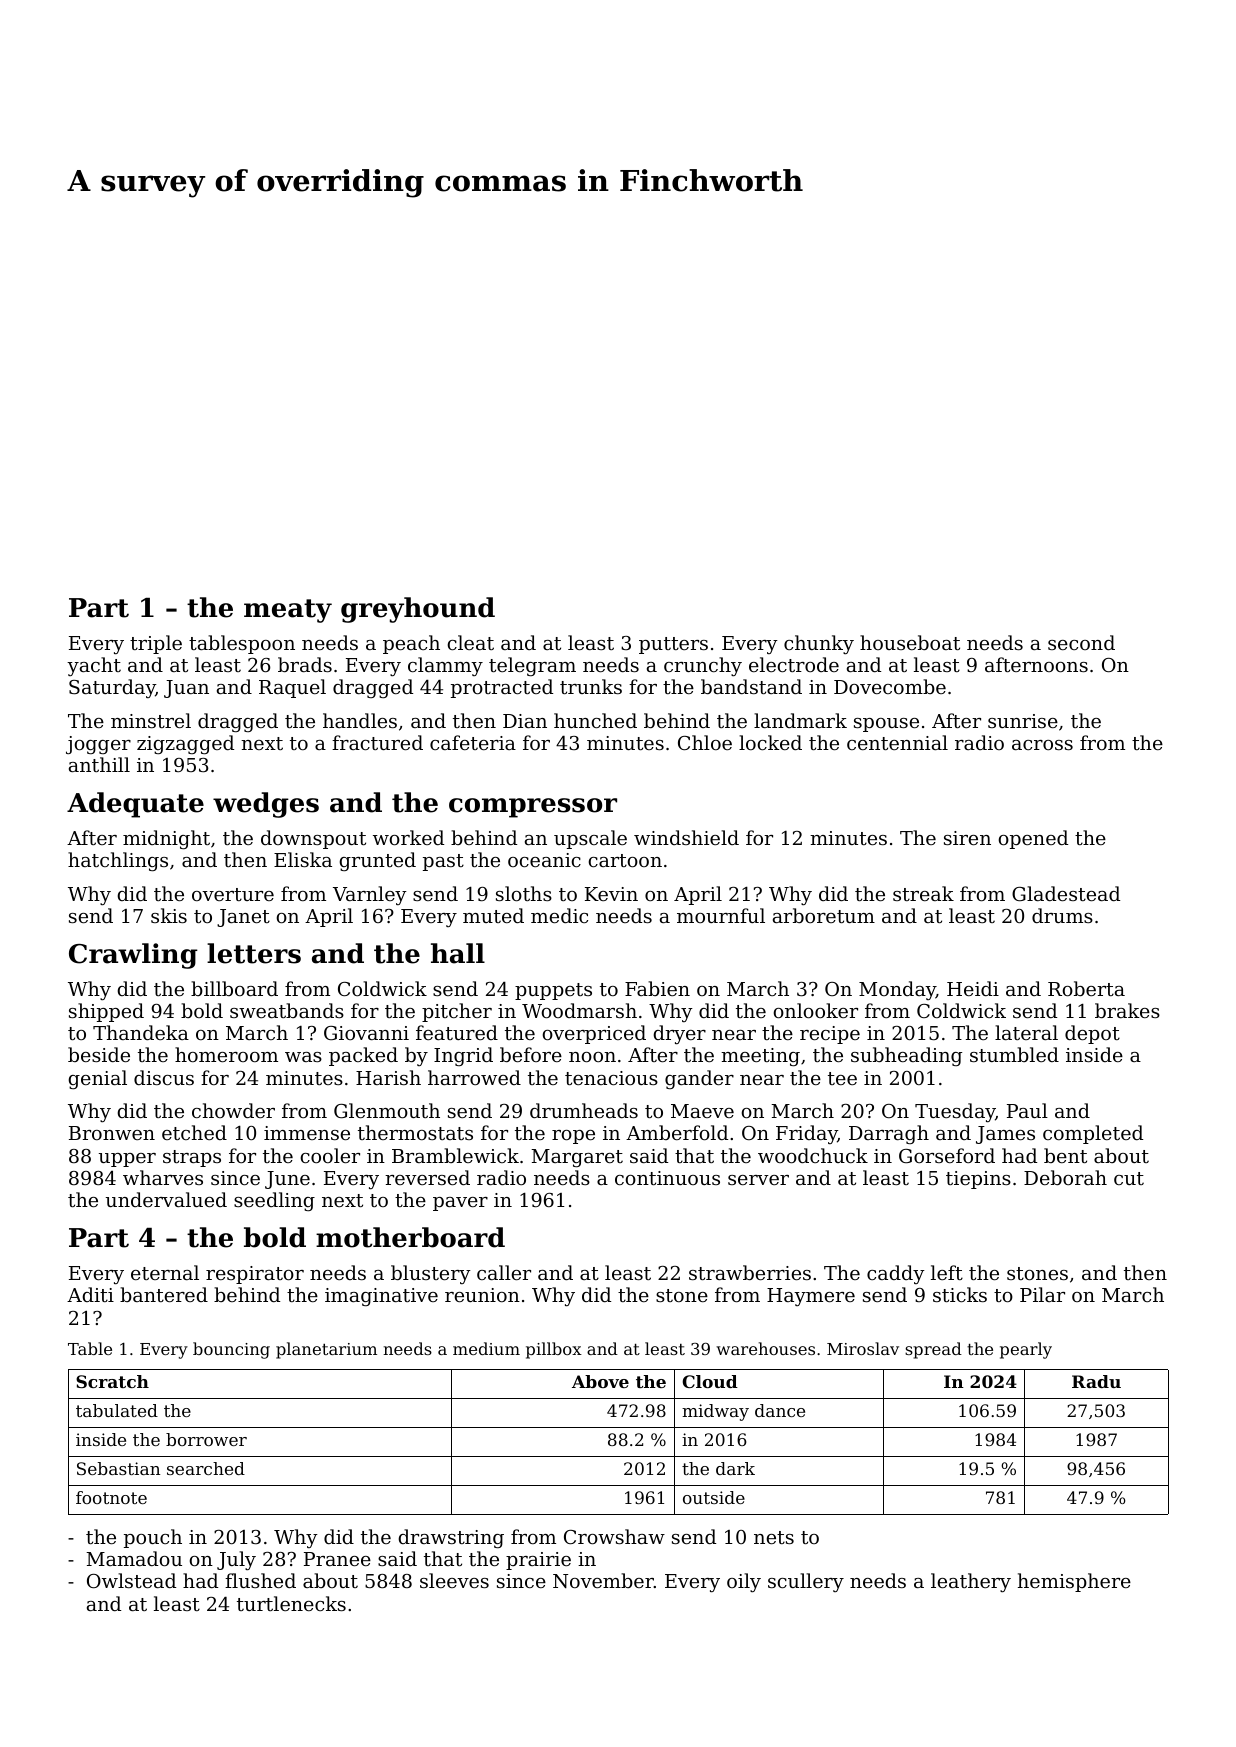 The image size is (1236, 1747). Describe the element at coordinates (715, 1412) in the screenshot. I see `midway` at that location.
